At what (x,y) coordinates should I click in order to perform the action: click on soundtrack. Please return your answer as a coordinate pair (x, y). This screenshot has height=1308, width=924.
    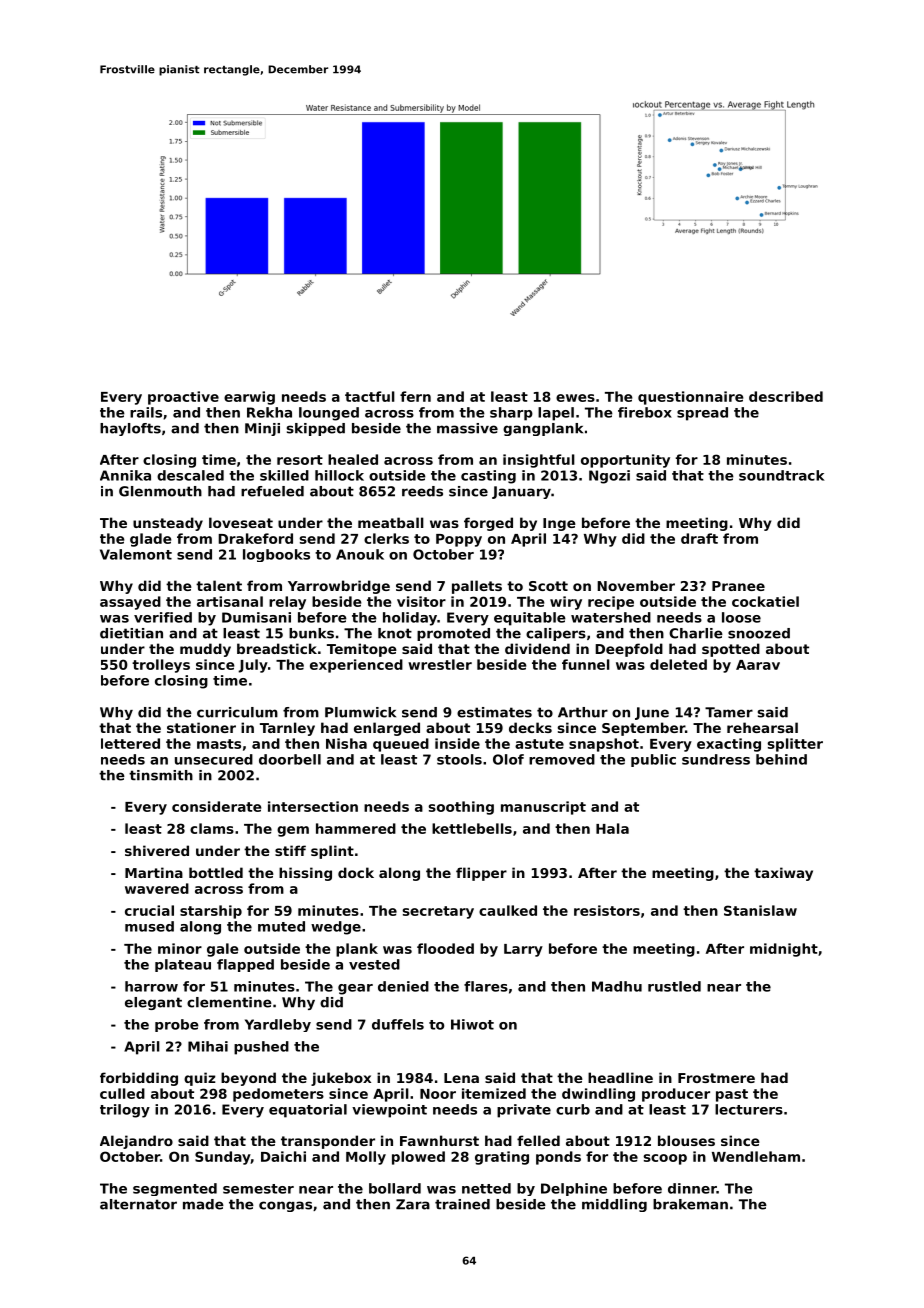
    Looking at the image, I should click on (782, 475).
